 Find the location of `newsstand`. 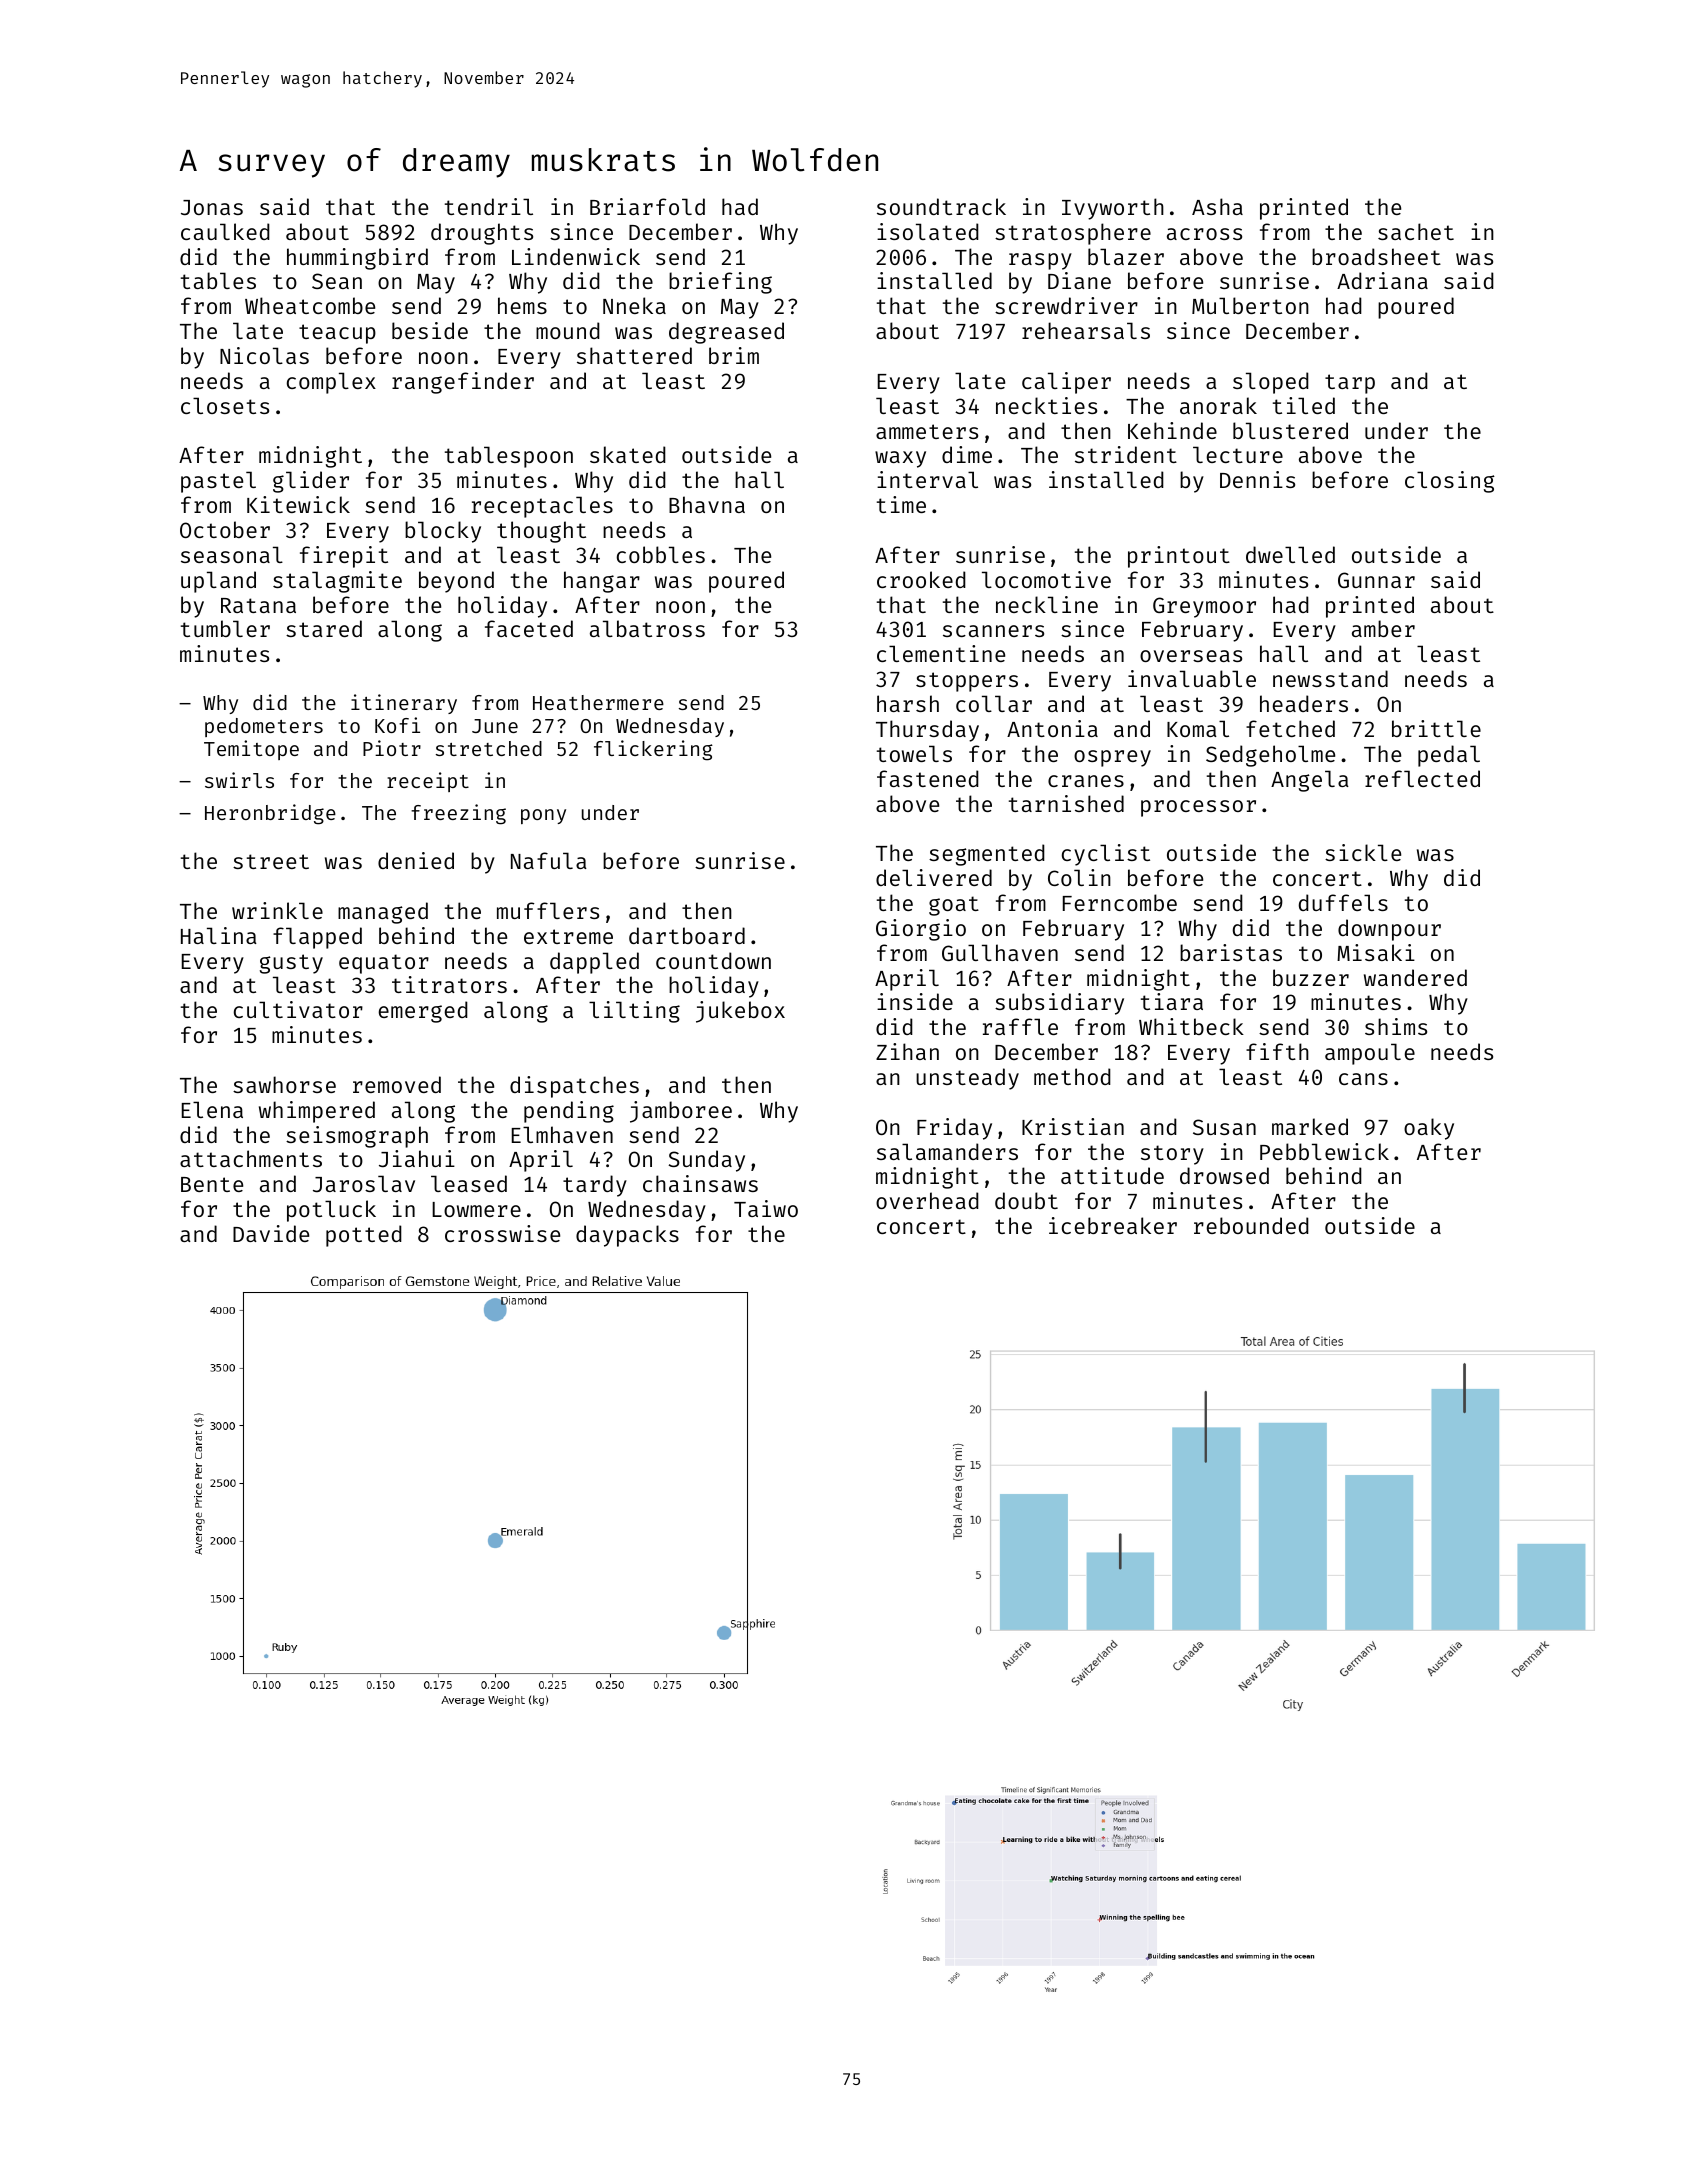

newsstand is located at coordinates (1330, 678).
